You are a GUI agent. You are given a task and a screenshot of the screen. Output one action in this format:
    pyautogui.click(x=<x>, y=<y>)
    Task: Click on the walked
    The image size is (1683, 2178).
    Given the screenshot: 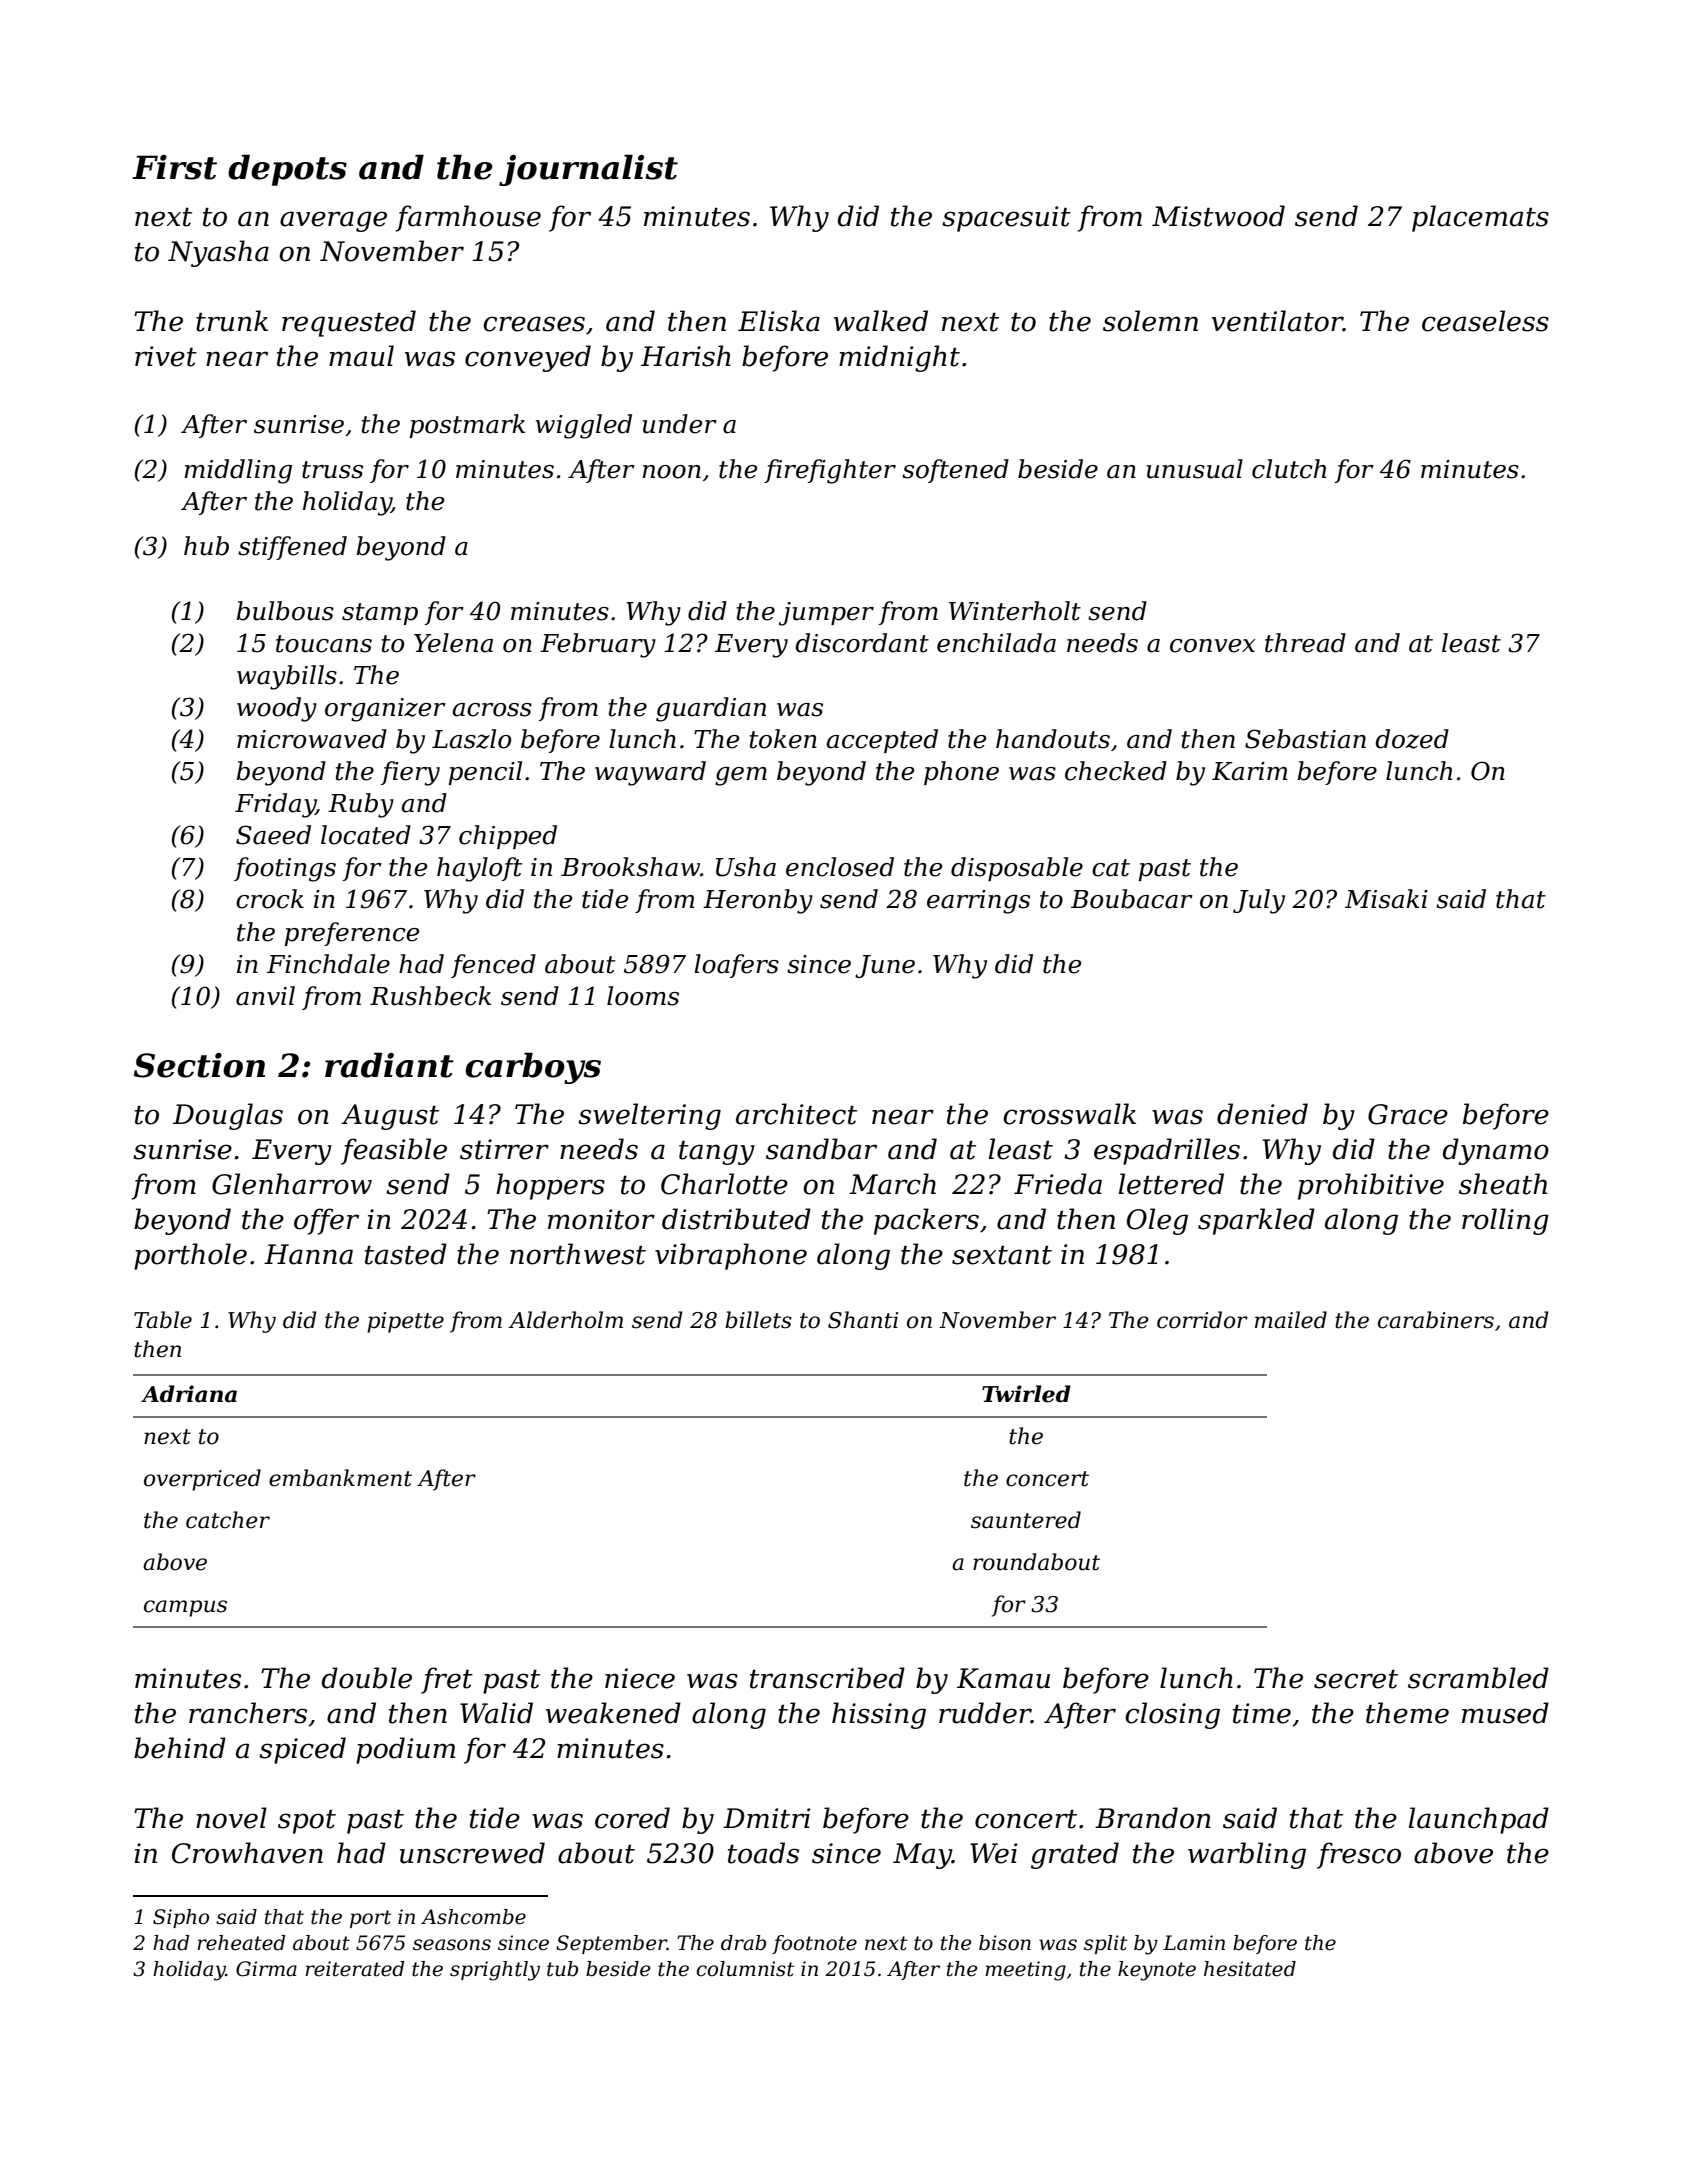 What is the action you would take?
    pyautogui.click(x=881, y=321)
